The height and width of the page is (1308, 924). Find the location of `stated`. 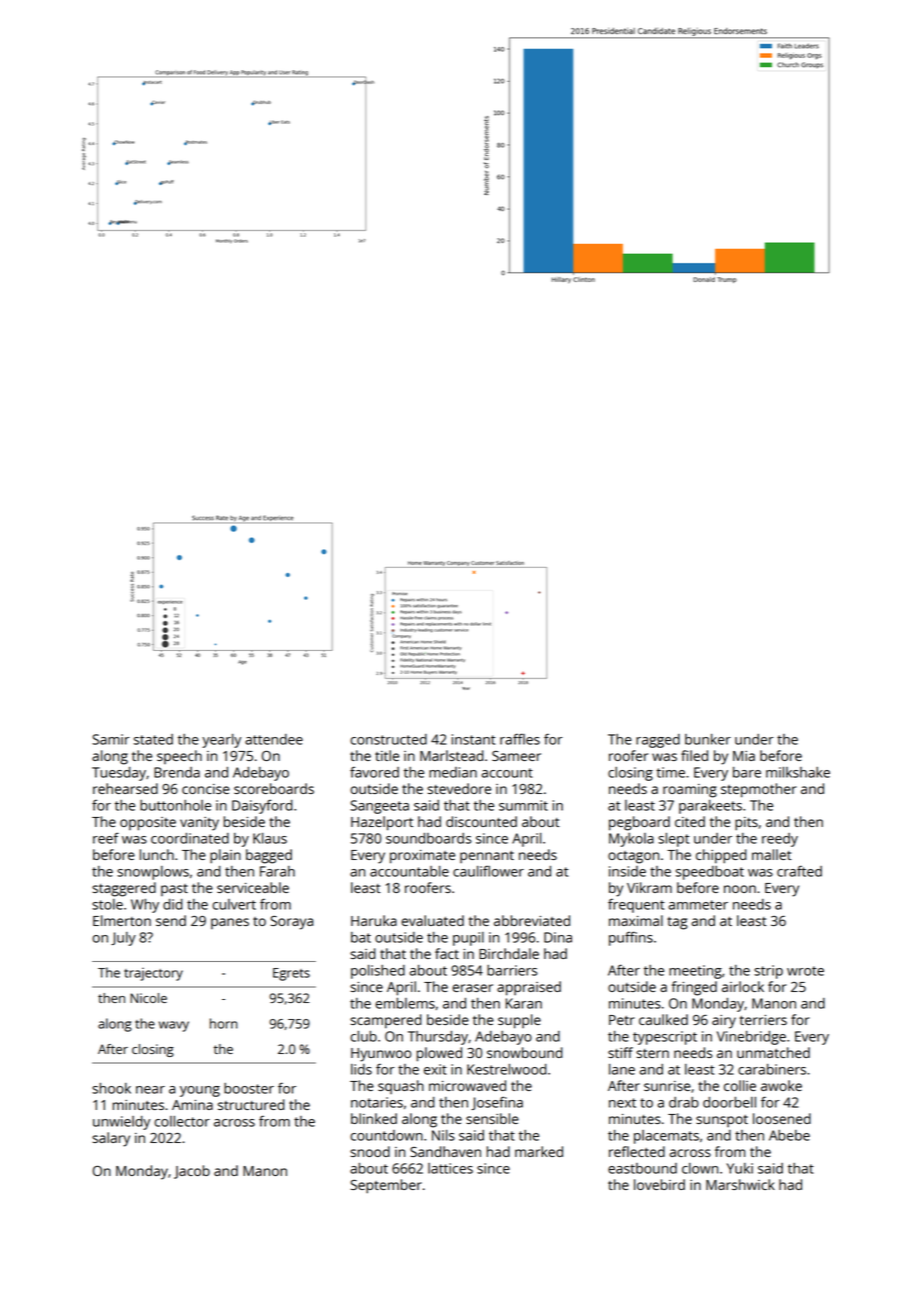

stated is located at coordinates (153, 739).
